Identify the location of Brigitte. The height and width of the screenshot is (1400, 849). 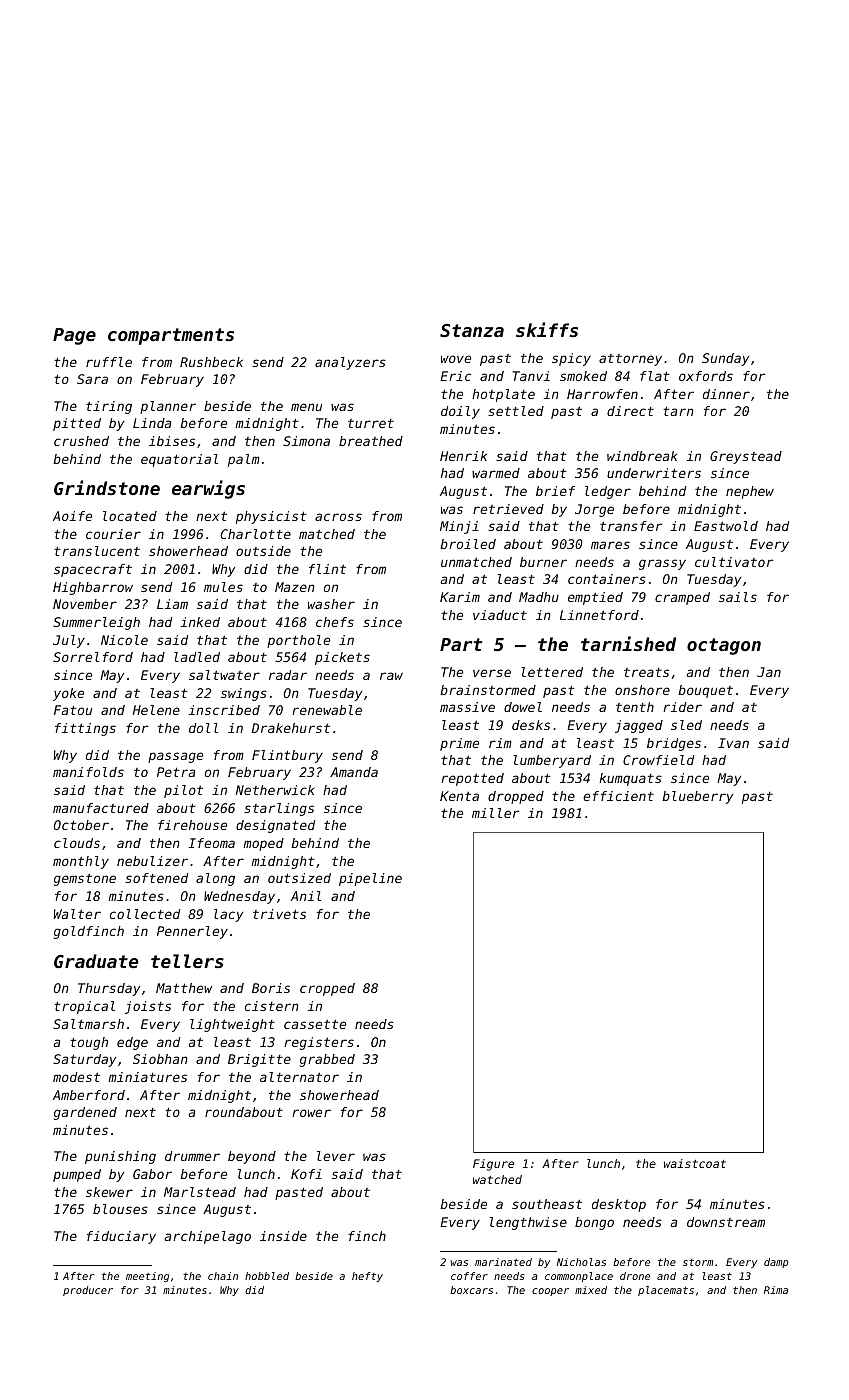
(259, 1060).
